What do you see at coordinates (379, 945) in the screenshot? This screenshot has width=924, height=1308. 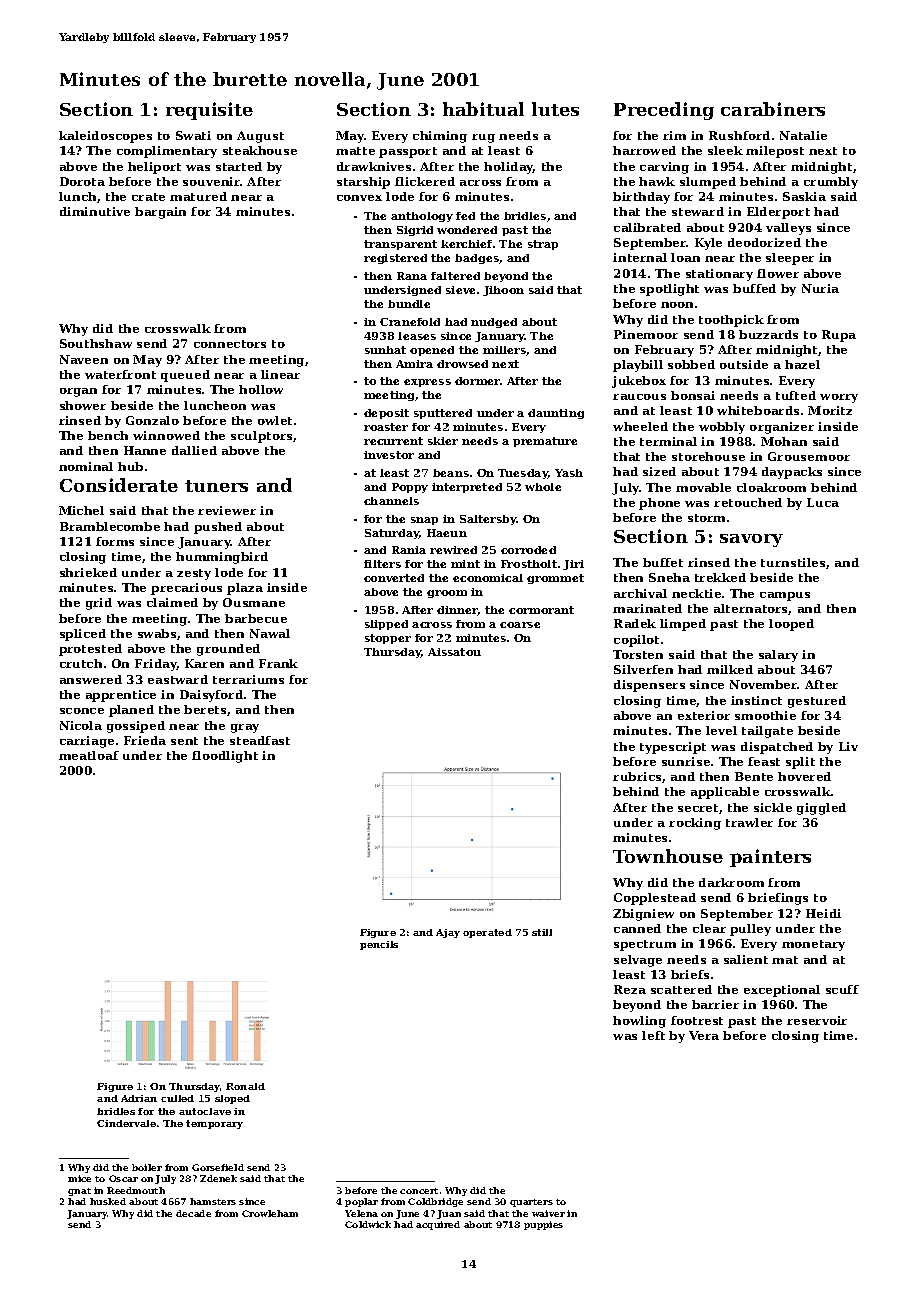 I see `pencils` at bounding box center [379, 945].
